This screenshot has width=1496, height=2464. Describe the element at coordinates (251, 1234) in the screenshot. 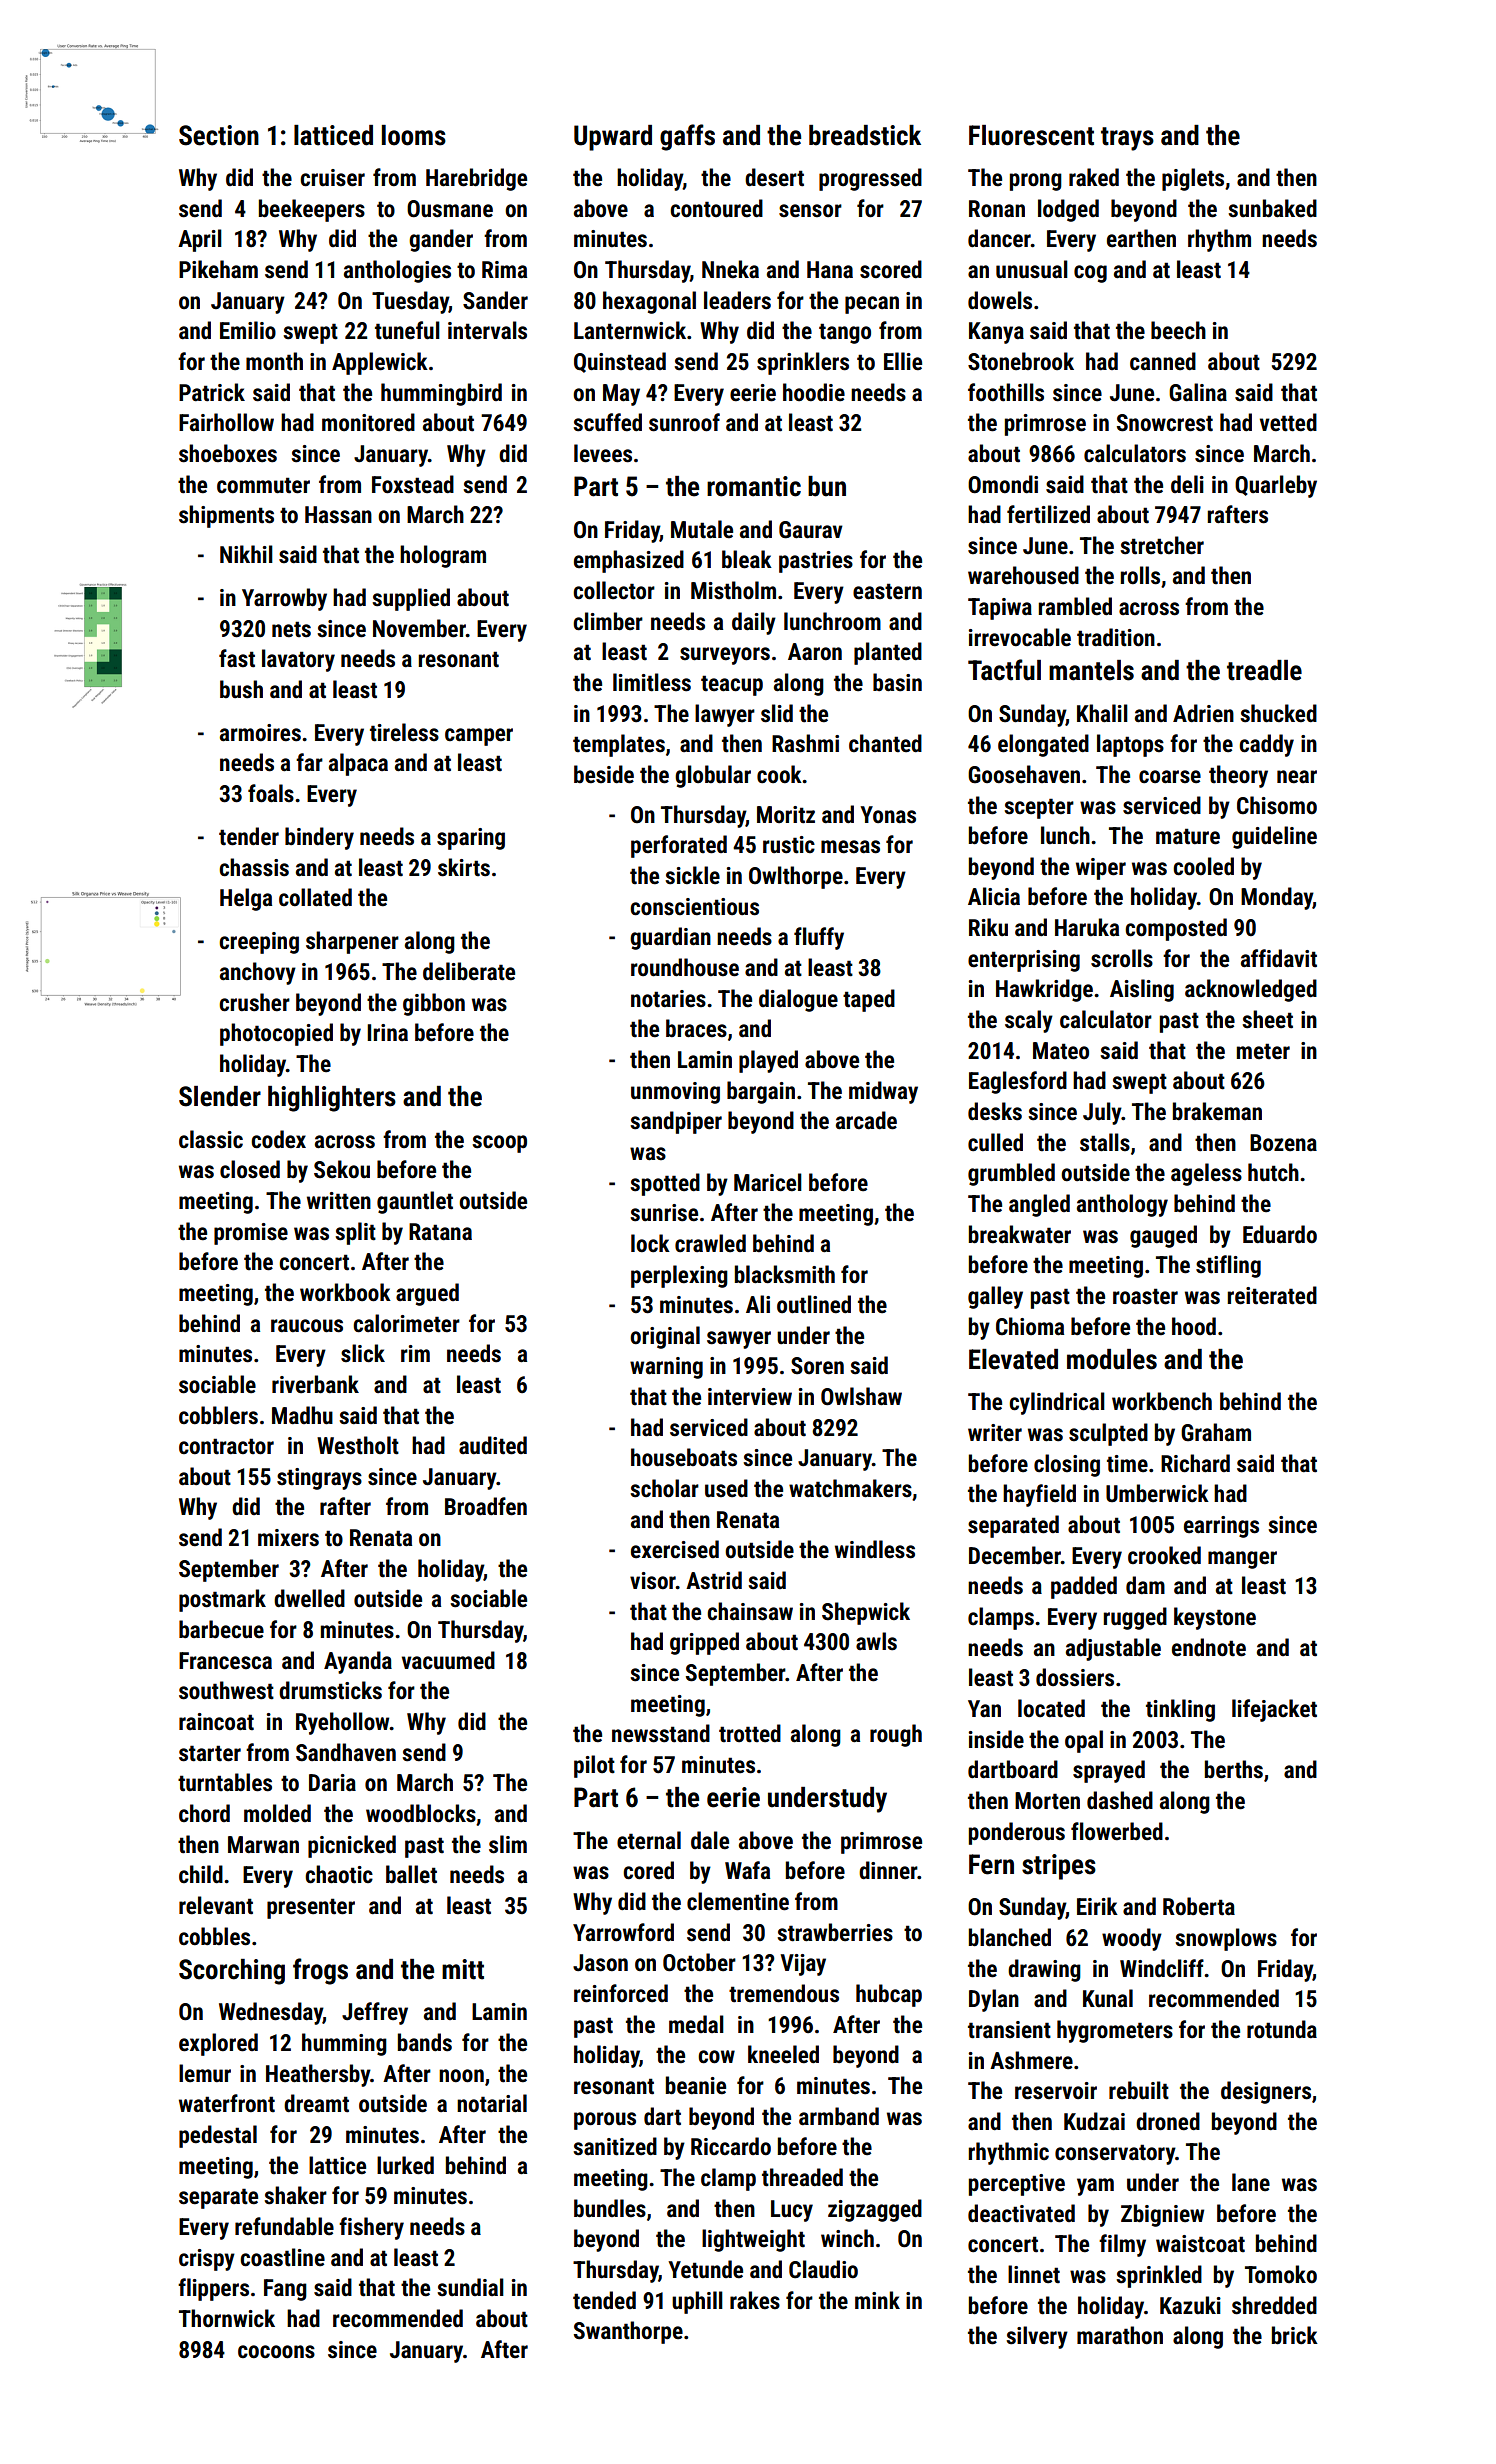

I see `promise` at that location.
